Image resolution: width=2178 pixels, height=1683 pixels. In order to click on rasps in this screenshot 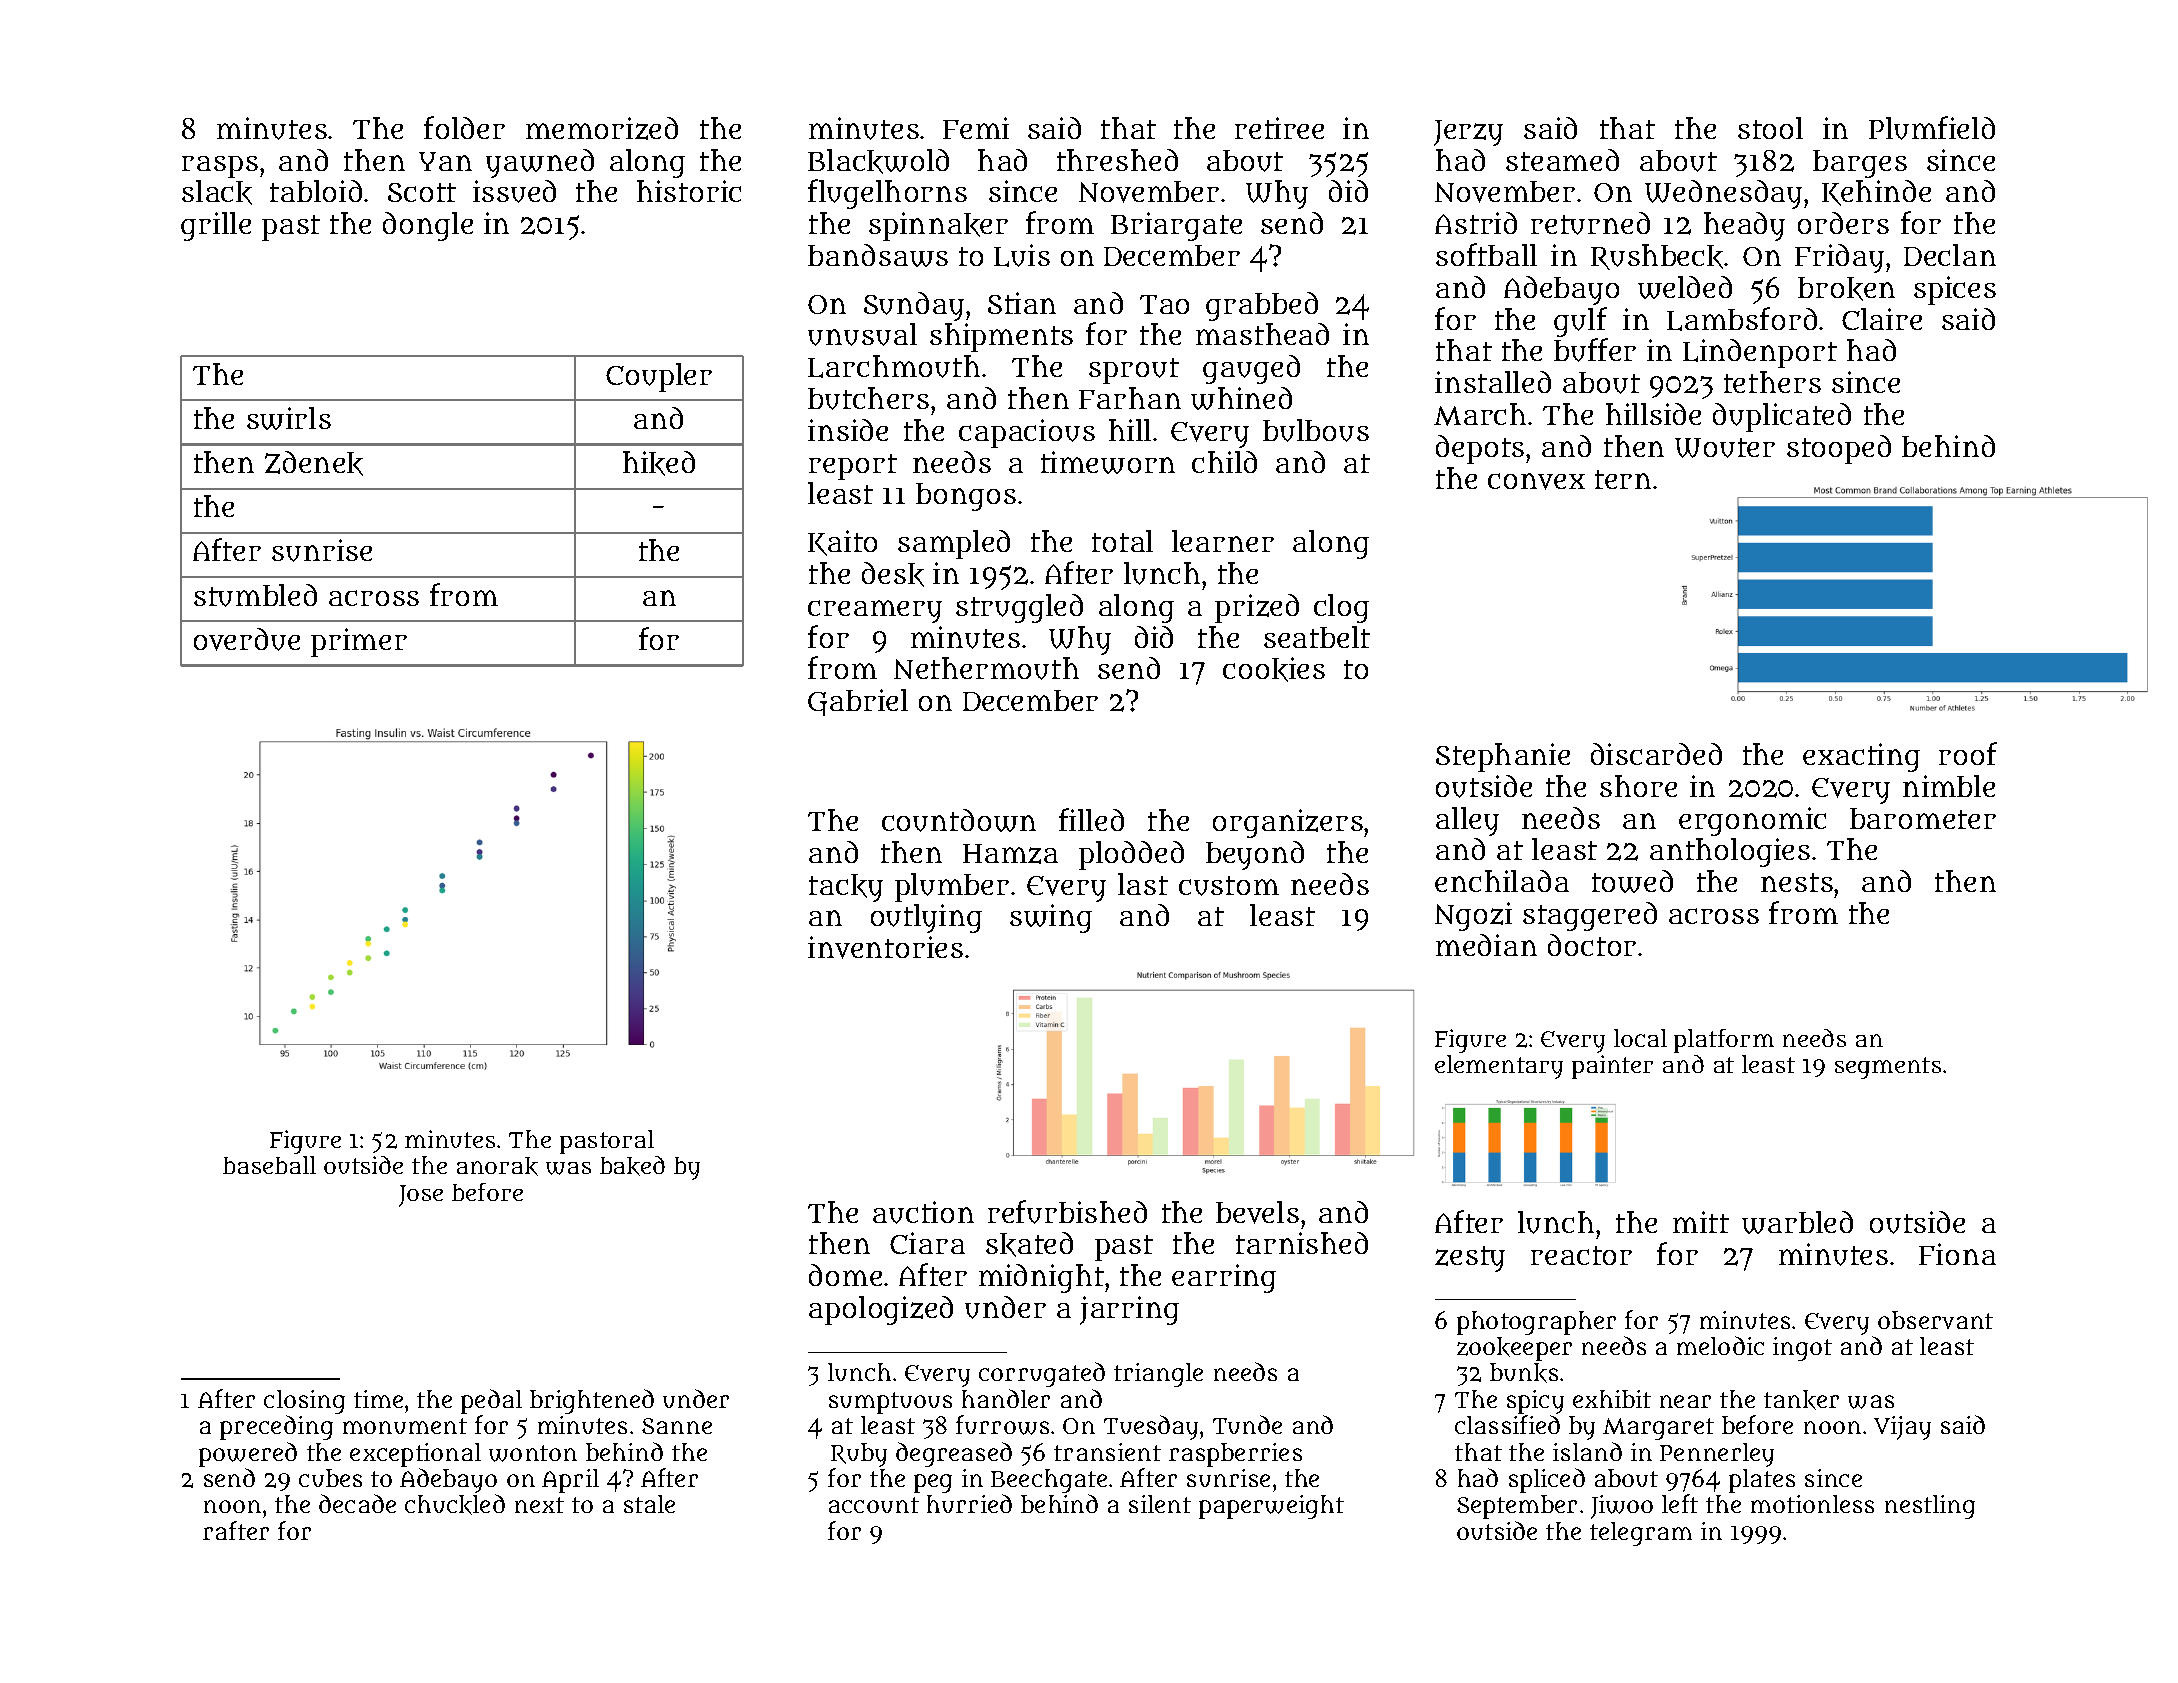, I will do `click(220, 167)`.
